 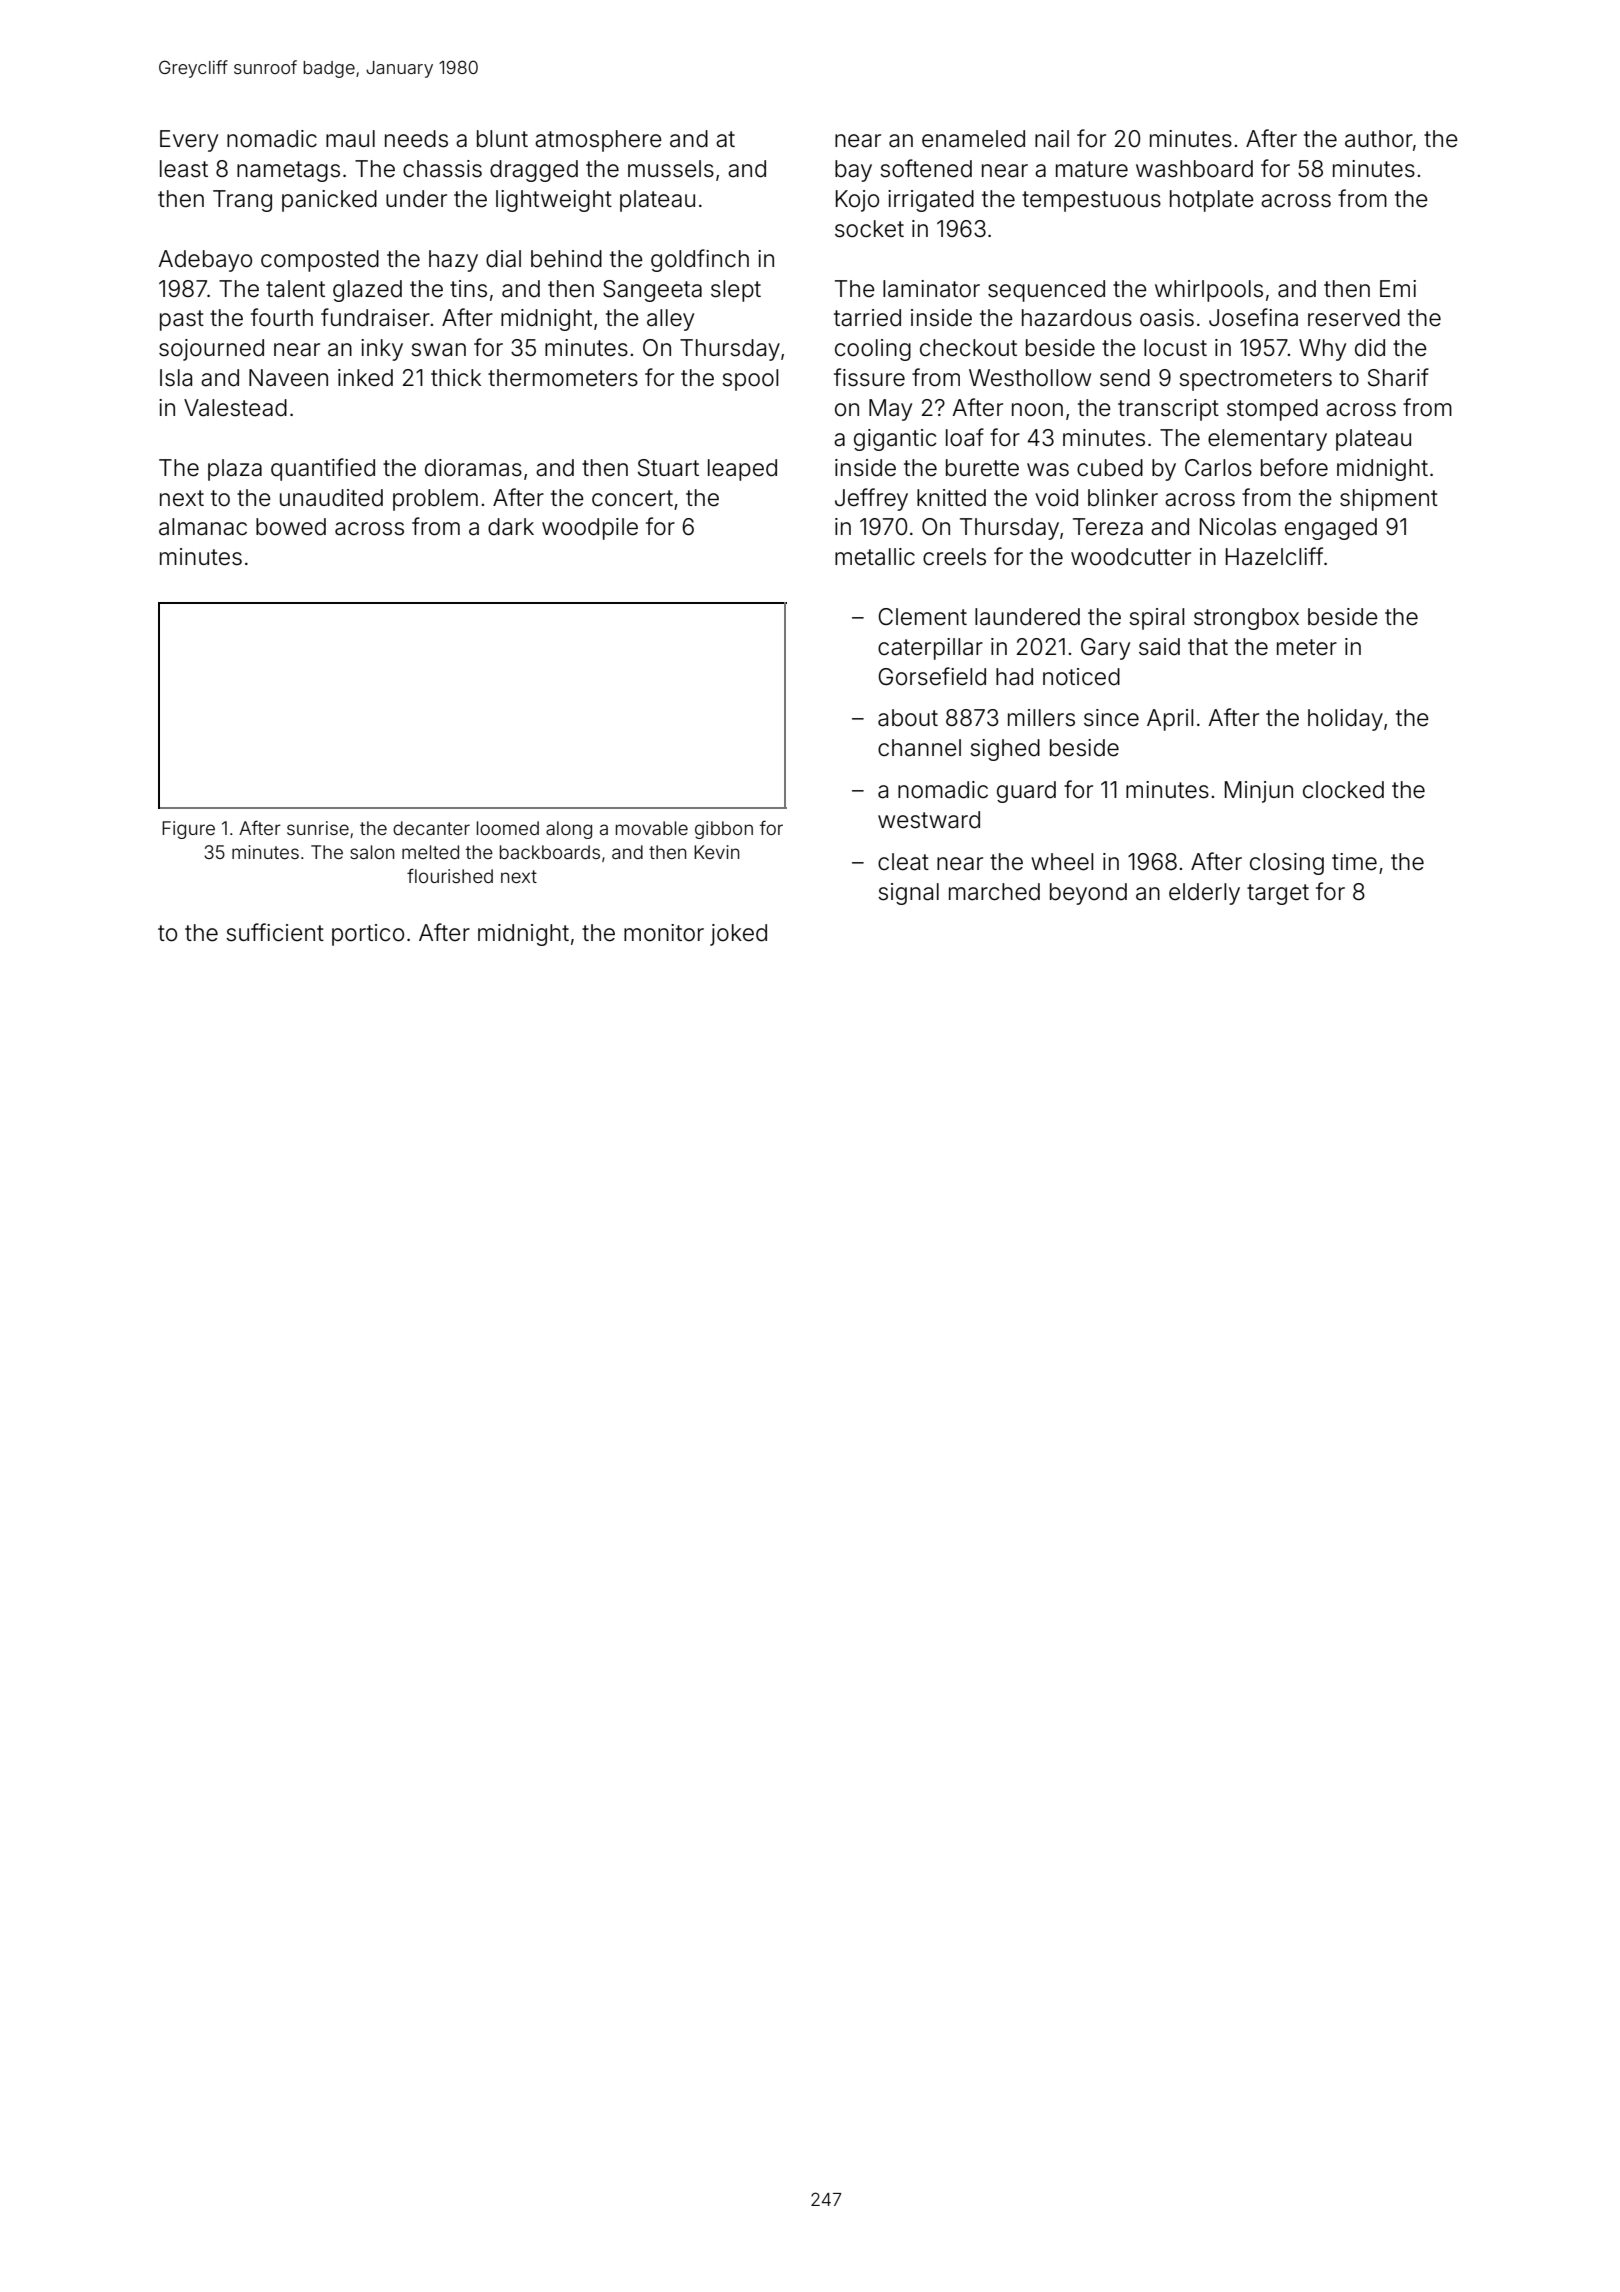 I want to click on author, so click(x=1379, y=139).
